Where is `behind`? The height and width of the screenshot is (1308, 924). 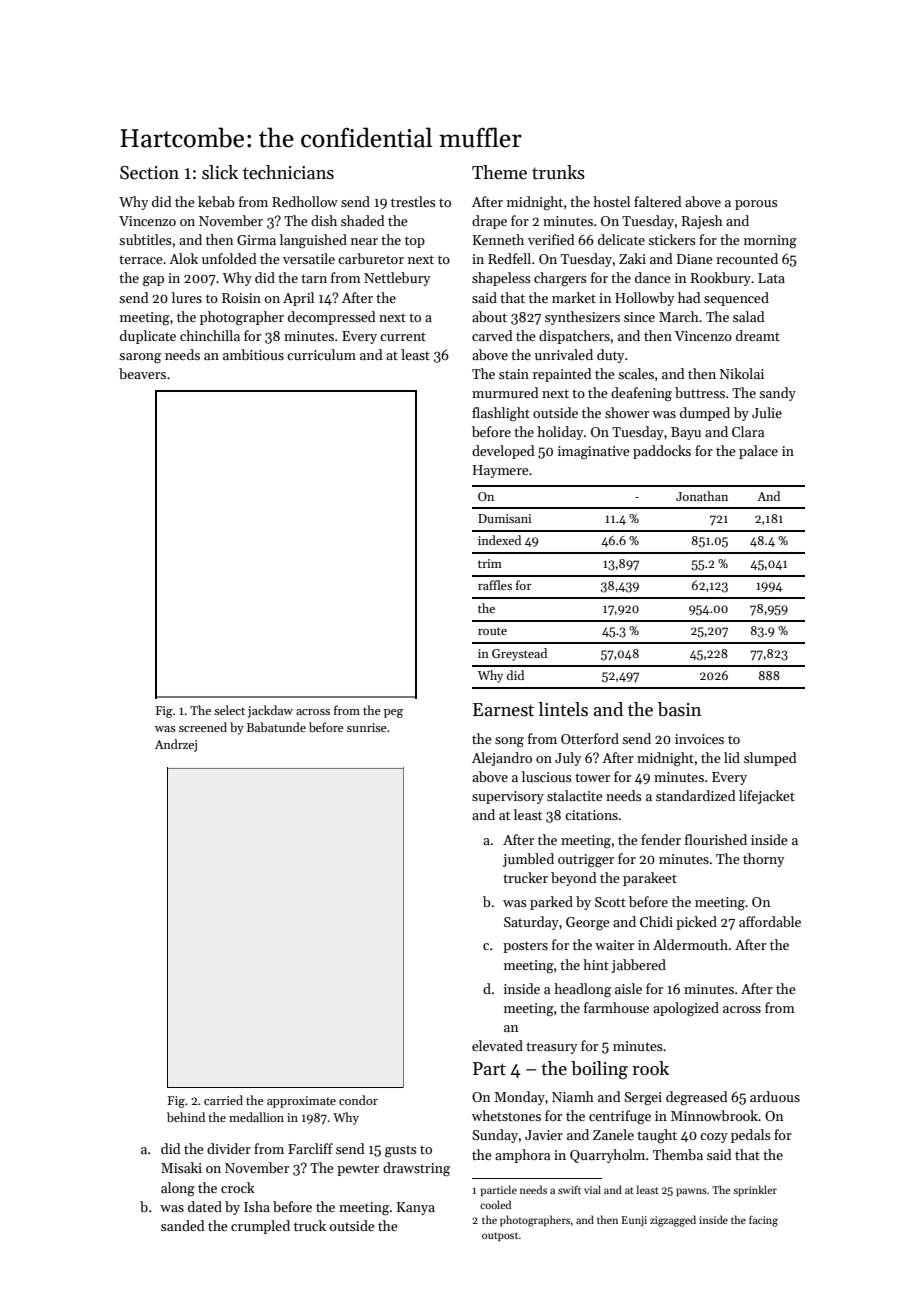
behind is located at coordinates (186, 1117).
